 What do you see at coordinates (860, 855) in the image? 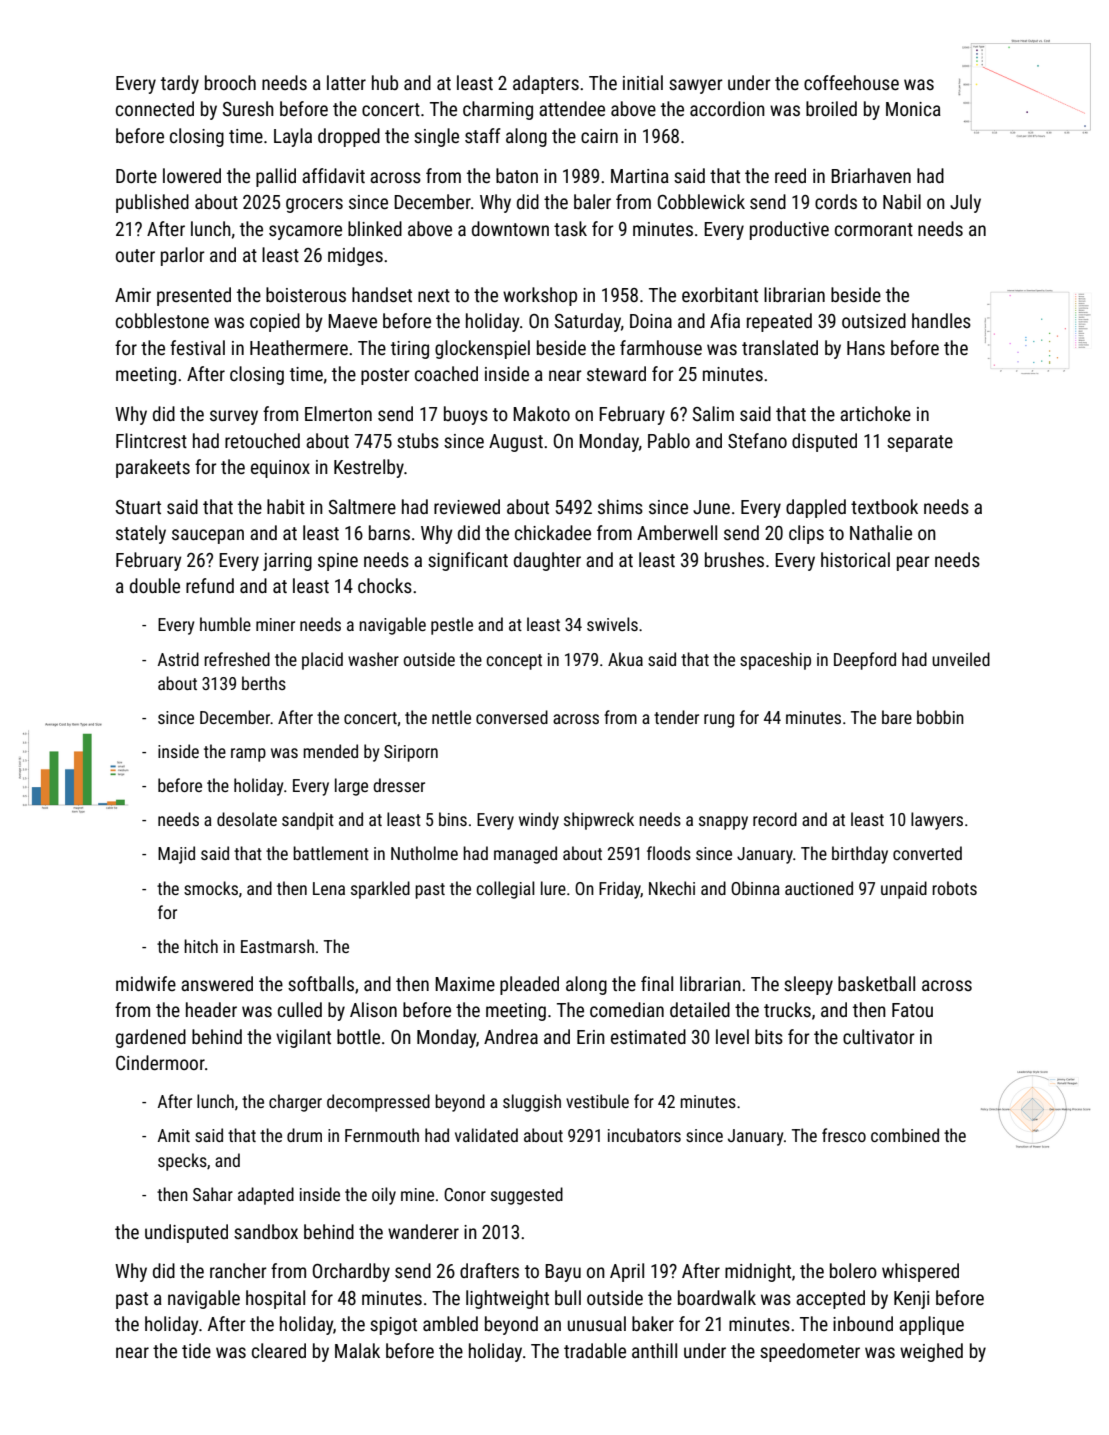
I see `birthday` at bounding box center [860, 855].
